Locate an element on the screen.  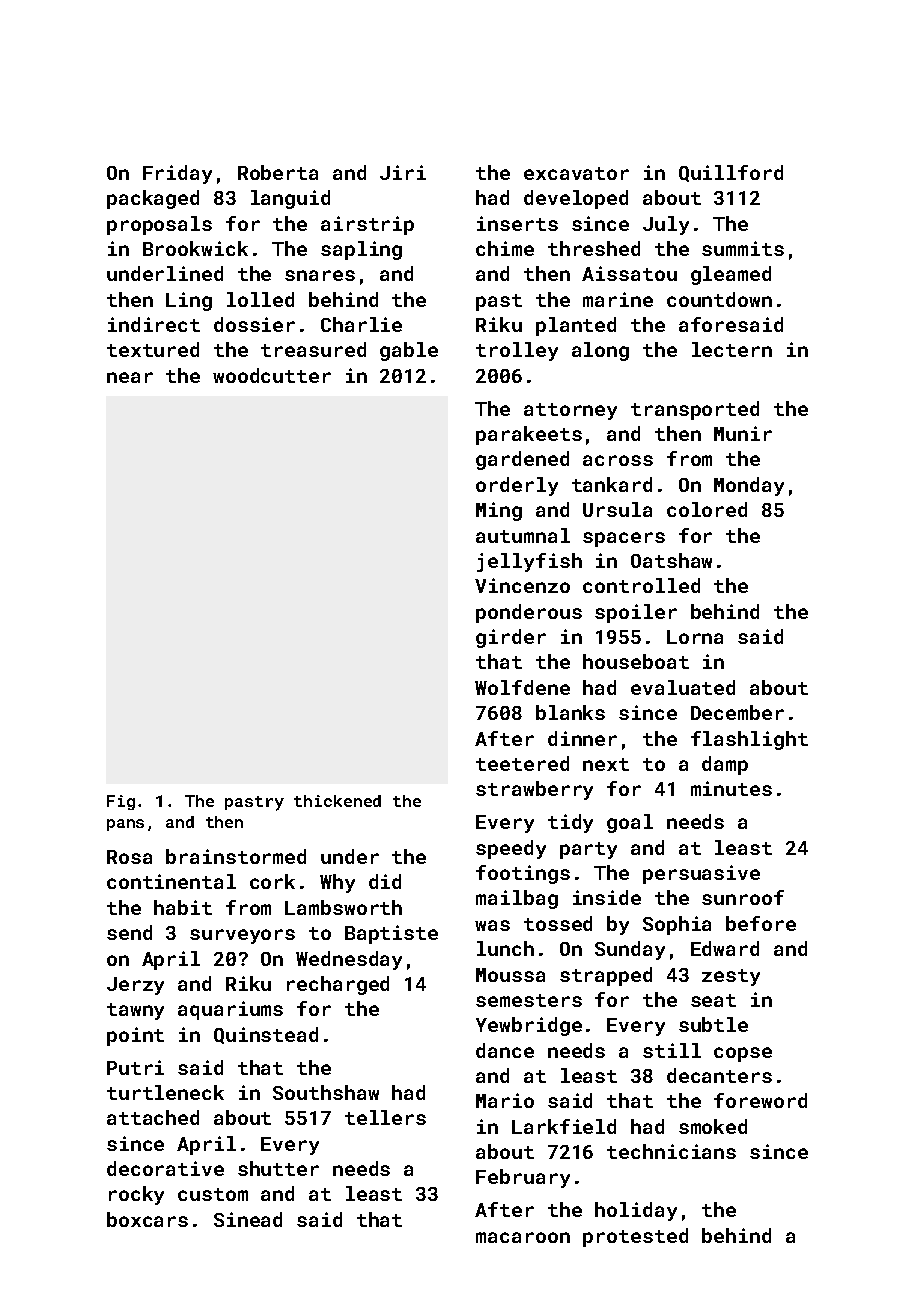
Jiri is located at coordinates (403, 172).
